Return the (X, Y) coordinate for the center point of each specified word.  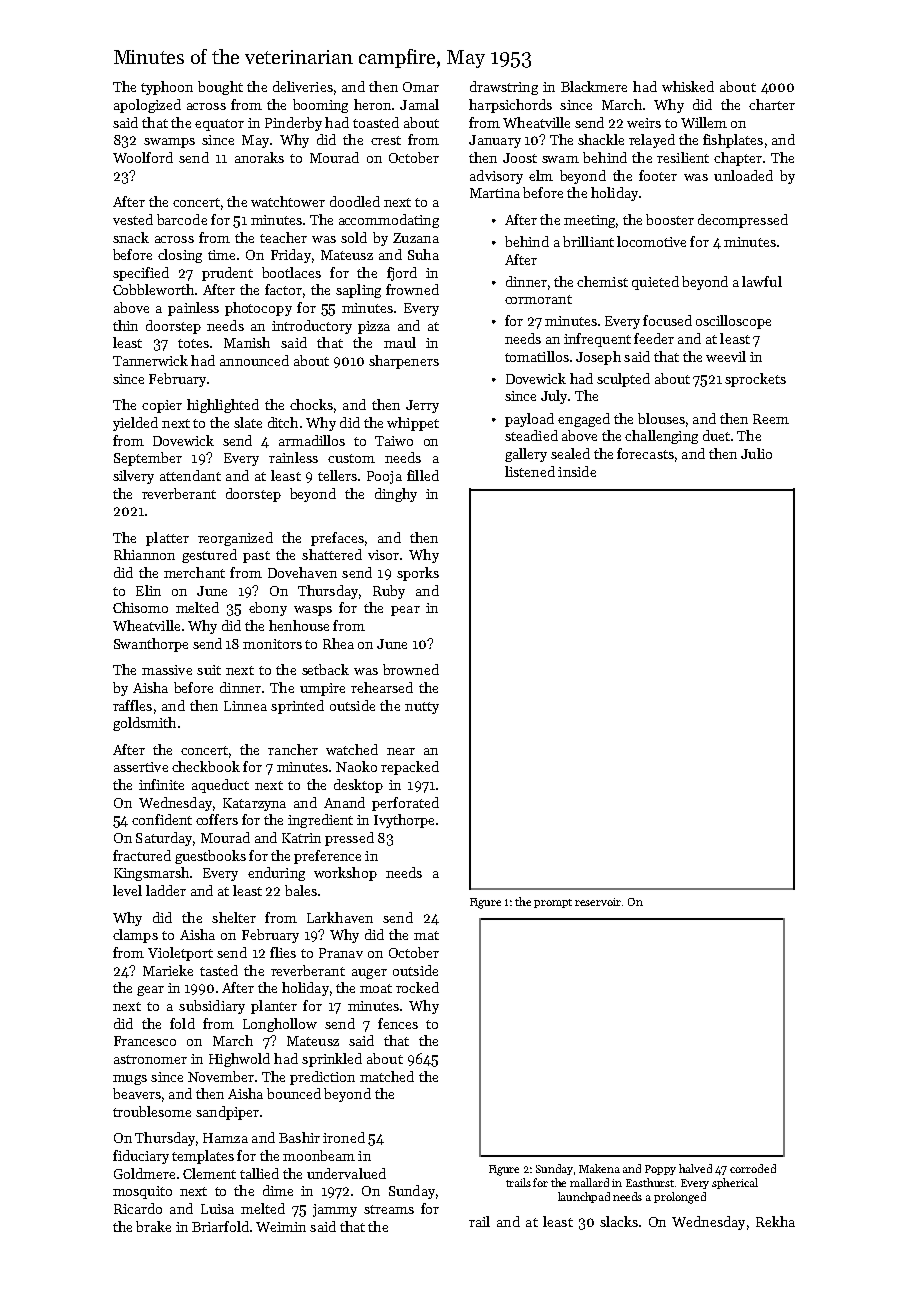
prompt (553, 903)
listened (530, 471)
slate (248, 422)
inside (577, 471)
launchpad (584, 1197)
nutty (422, 708)
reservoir (598, 902)
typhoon (167, 88)
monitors (272, 644)
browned (411, 669)
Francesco (145, 1041)
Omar (421, 87)
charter (772, 104)
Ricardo (138, 1208)
